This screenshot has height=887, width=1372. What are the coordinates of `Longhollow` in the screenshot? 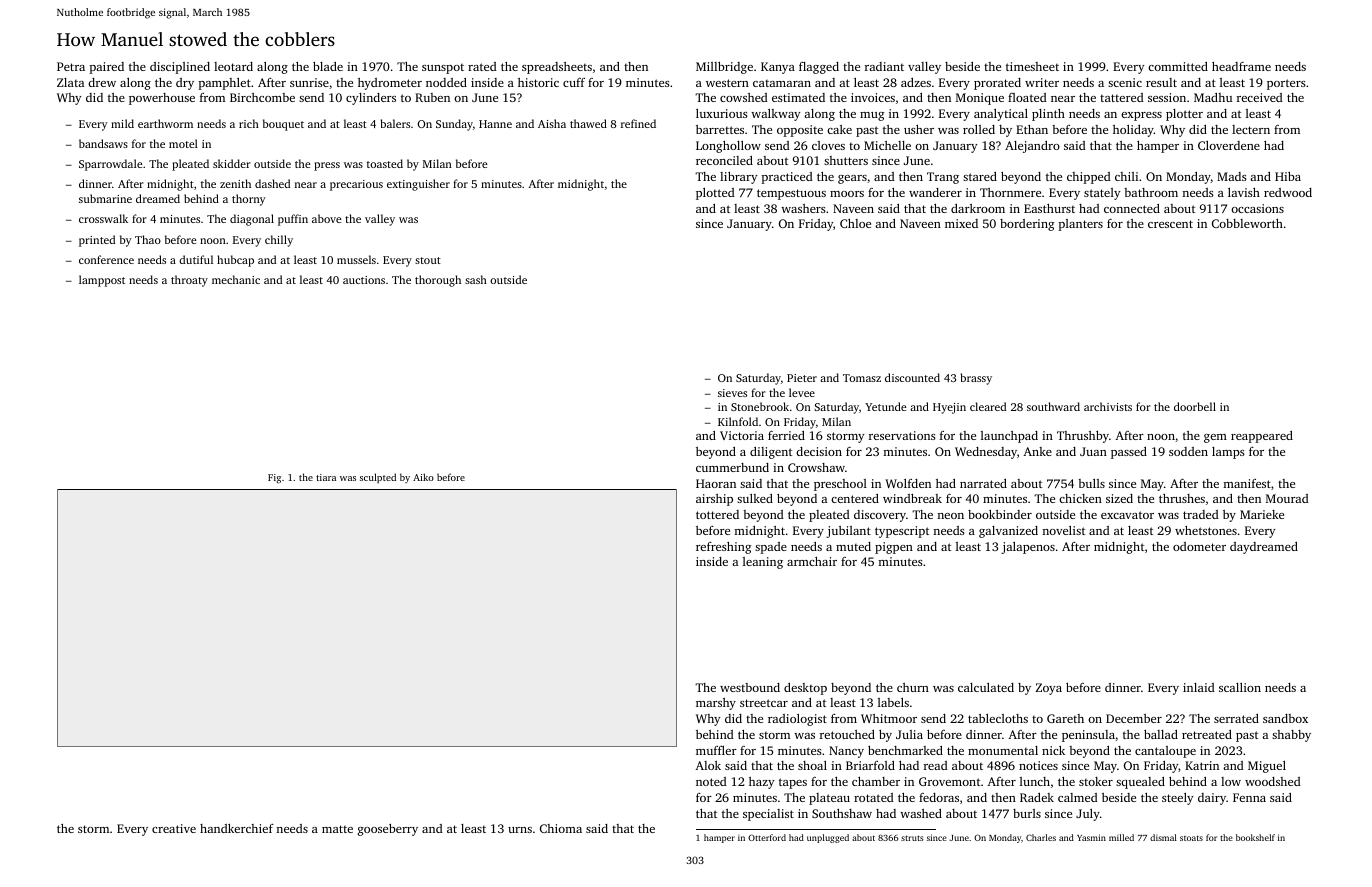 It's located at (728, 147).
